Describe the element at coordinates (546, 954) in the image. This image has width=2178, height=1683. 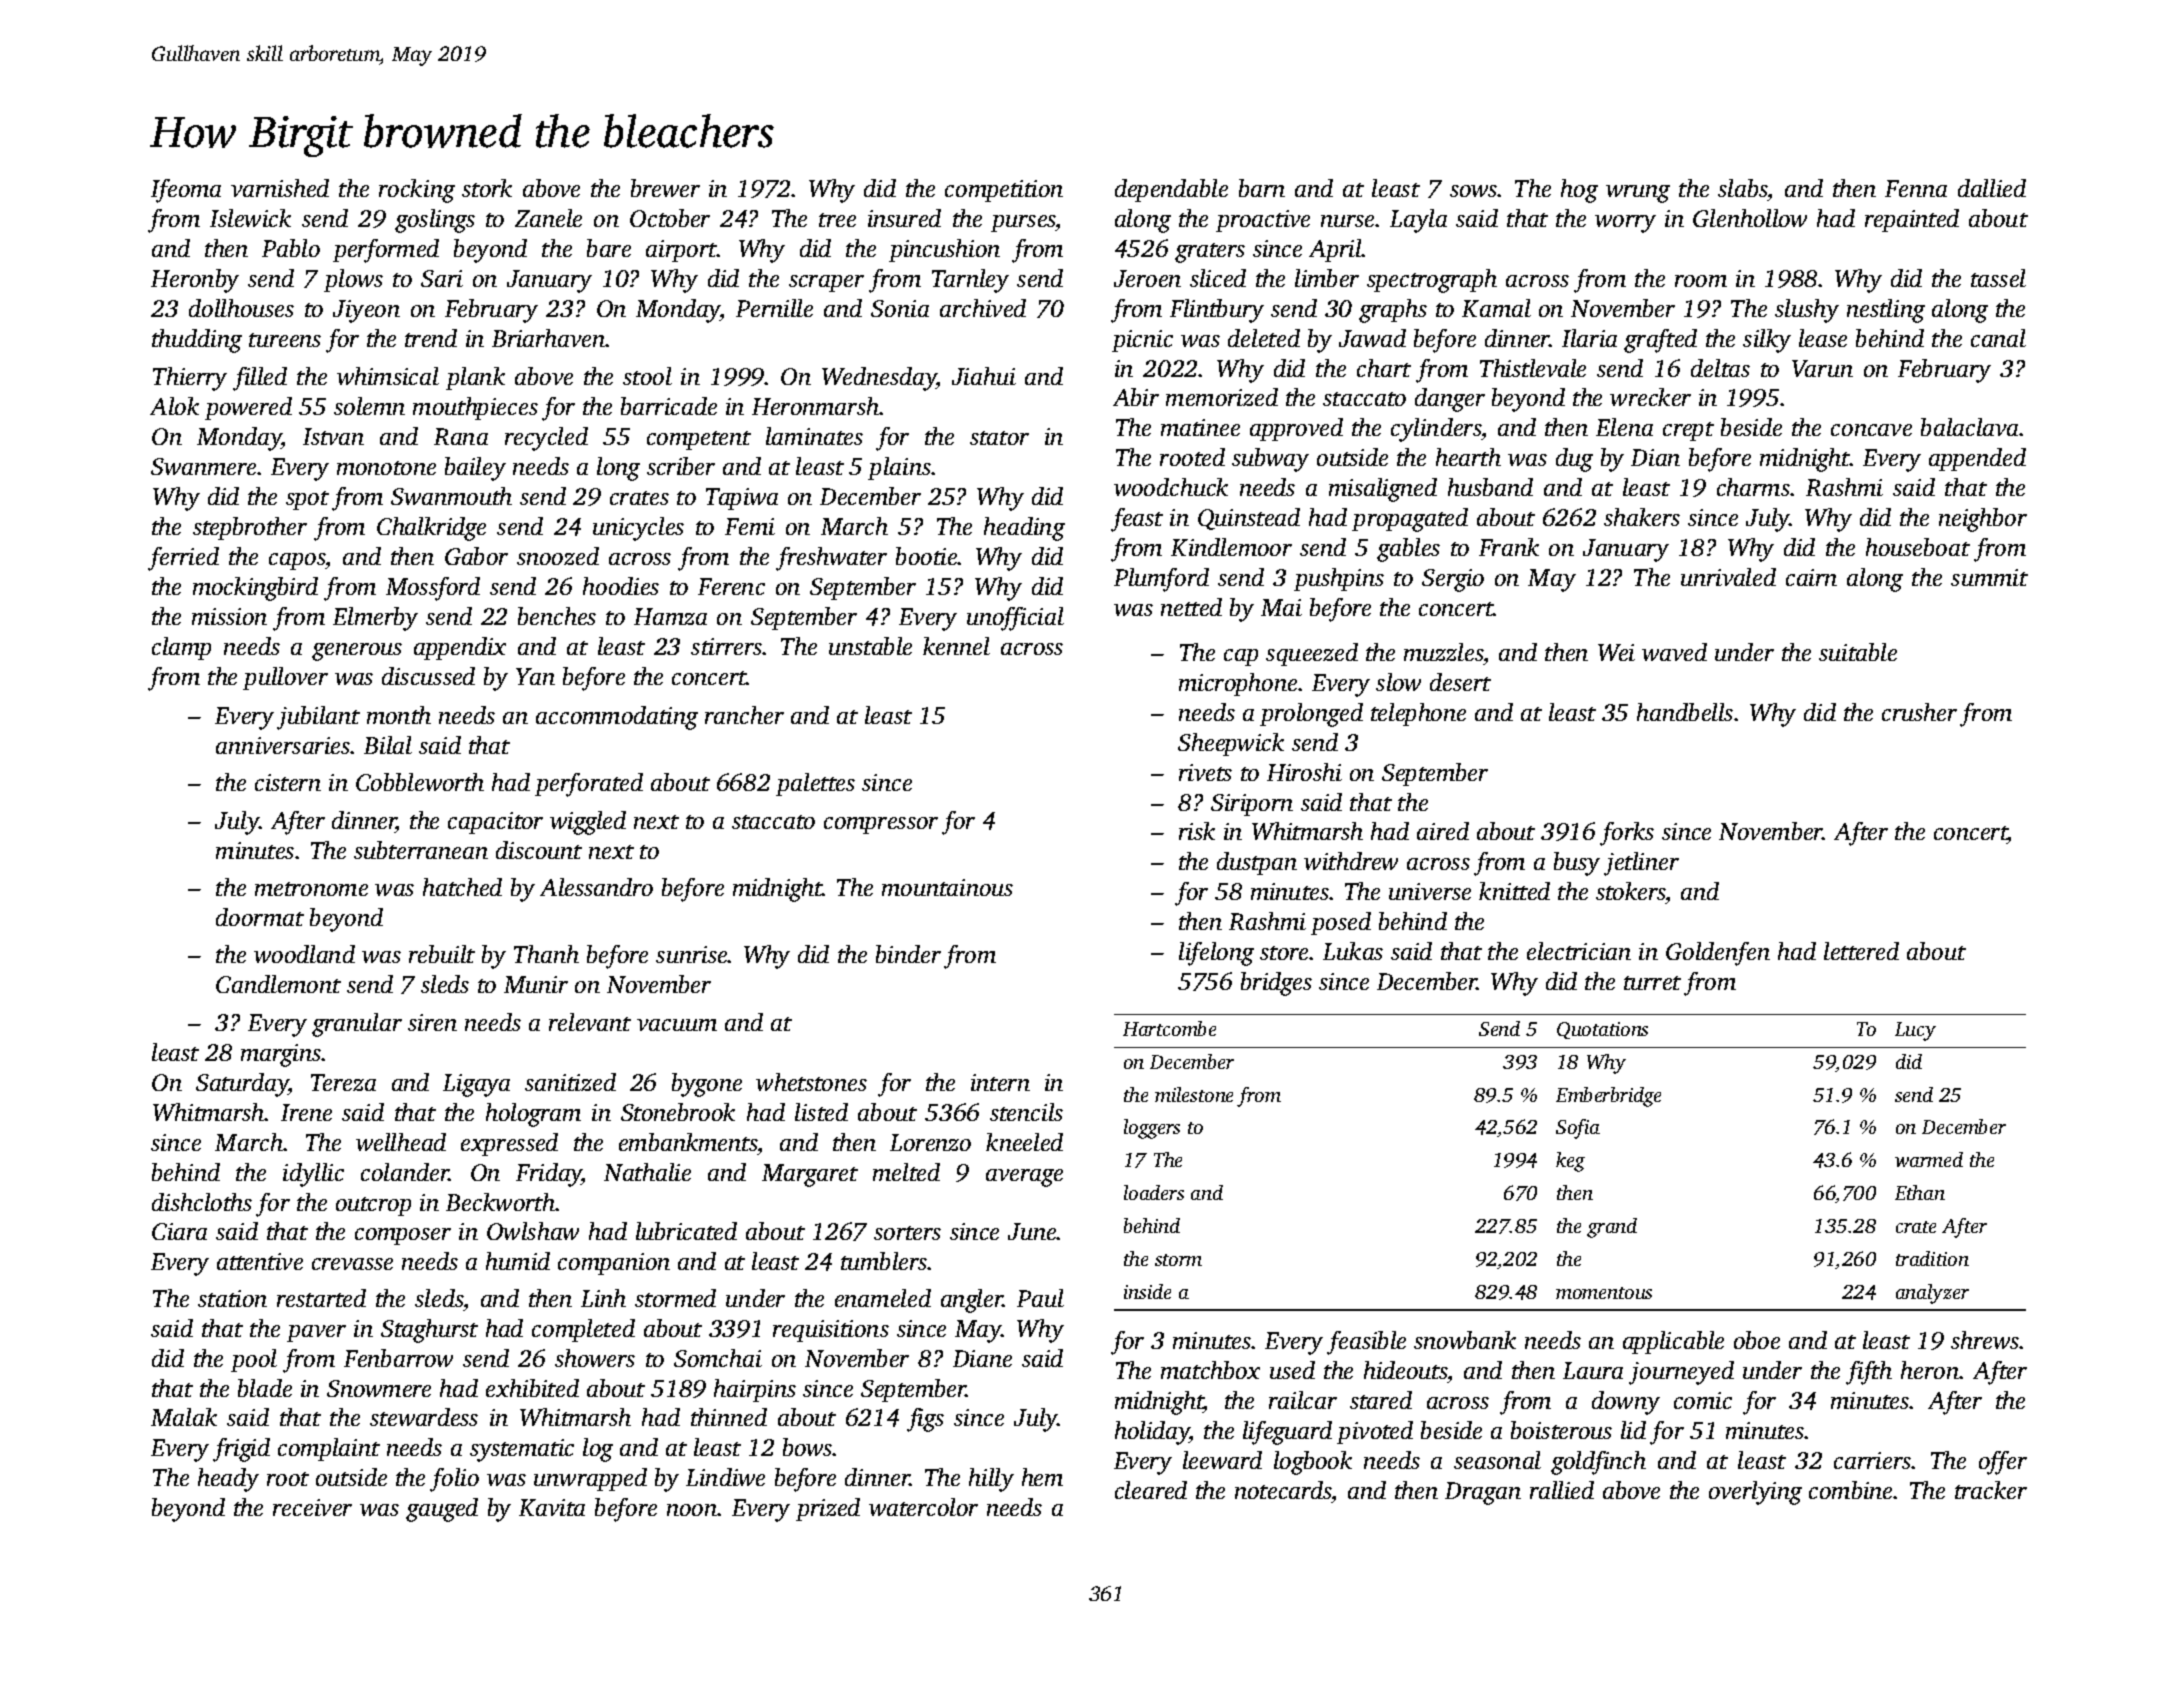
I see `Thanh` at that location.
